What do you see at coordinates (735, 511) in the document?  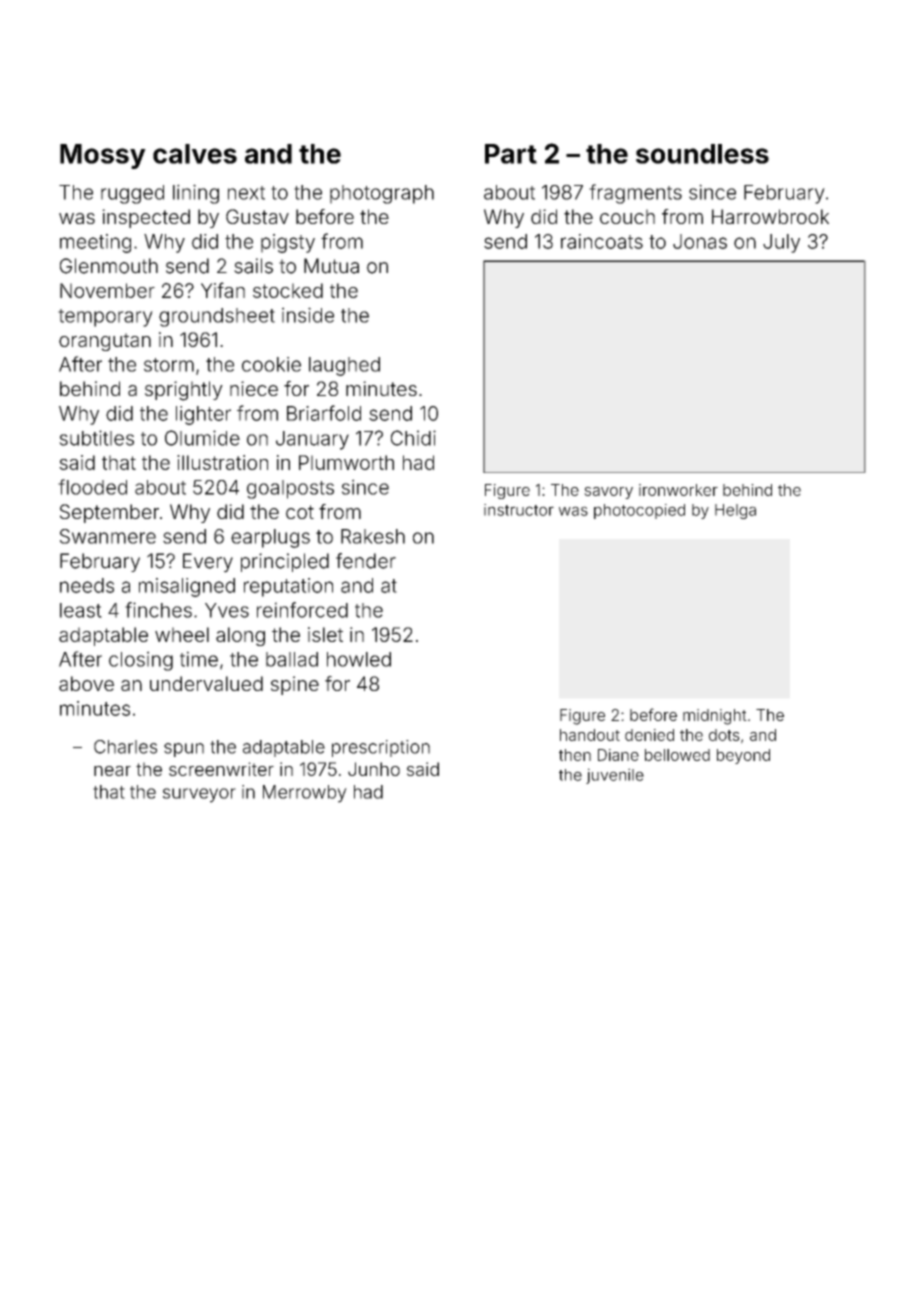 I see `Helga` at bounding box center [735, 511].
